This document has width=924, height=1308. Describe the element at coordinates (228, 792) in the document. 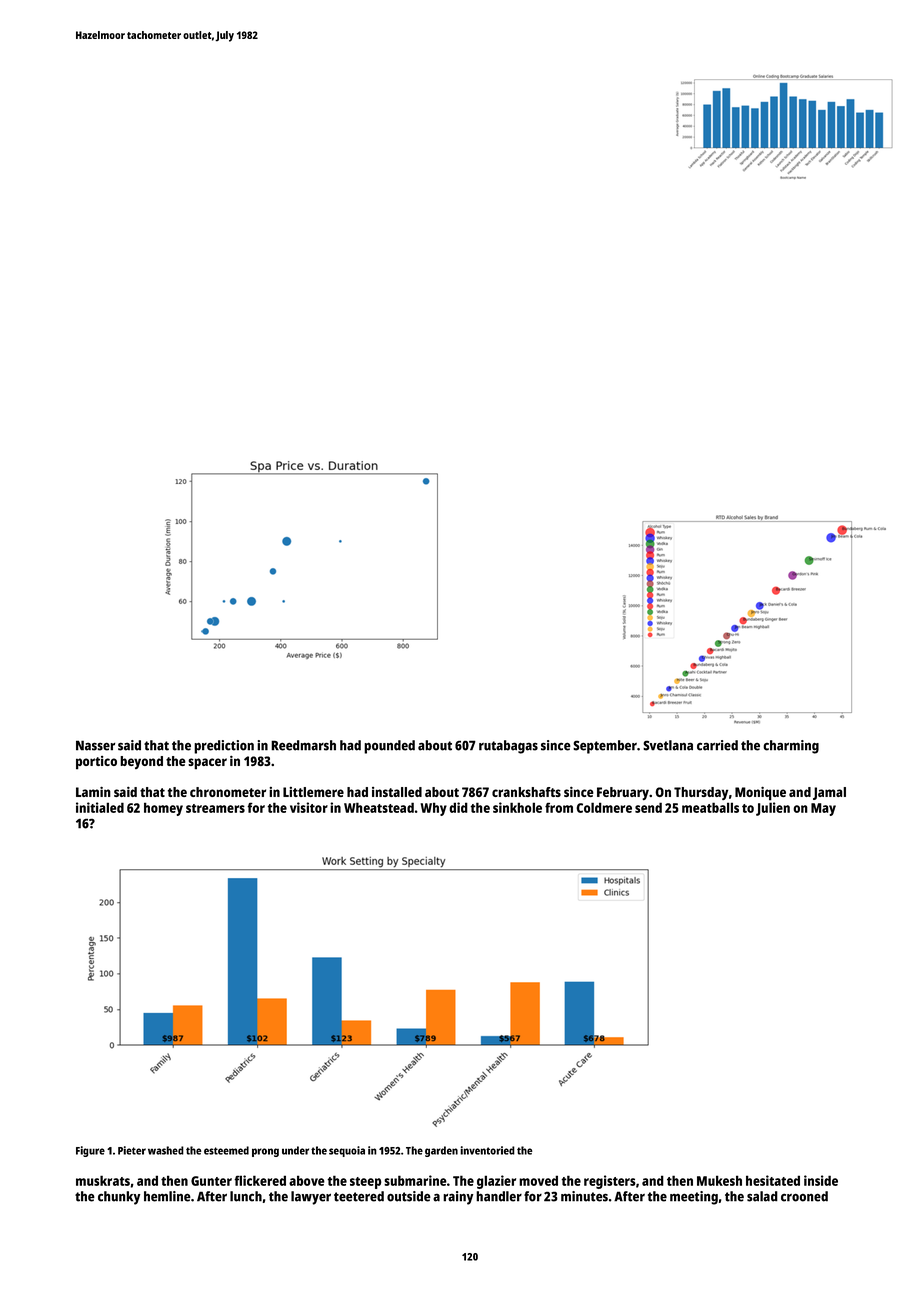

I see `chronometer` at that location.
